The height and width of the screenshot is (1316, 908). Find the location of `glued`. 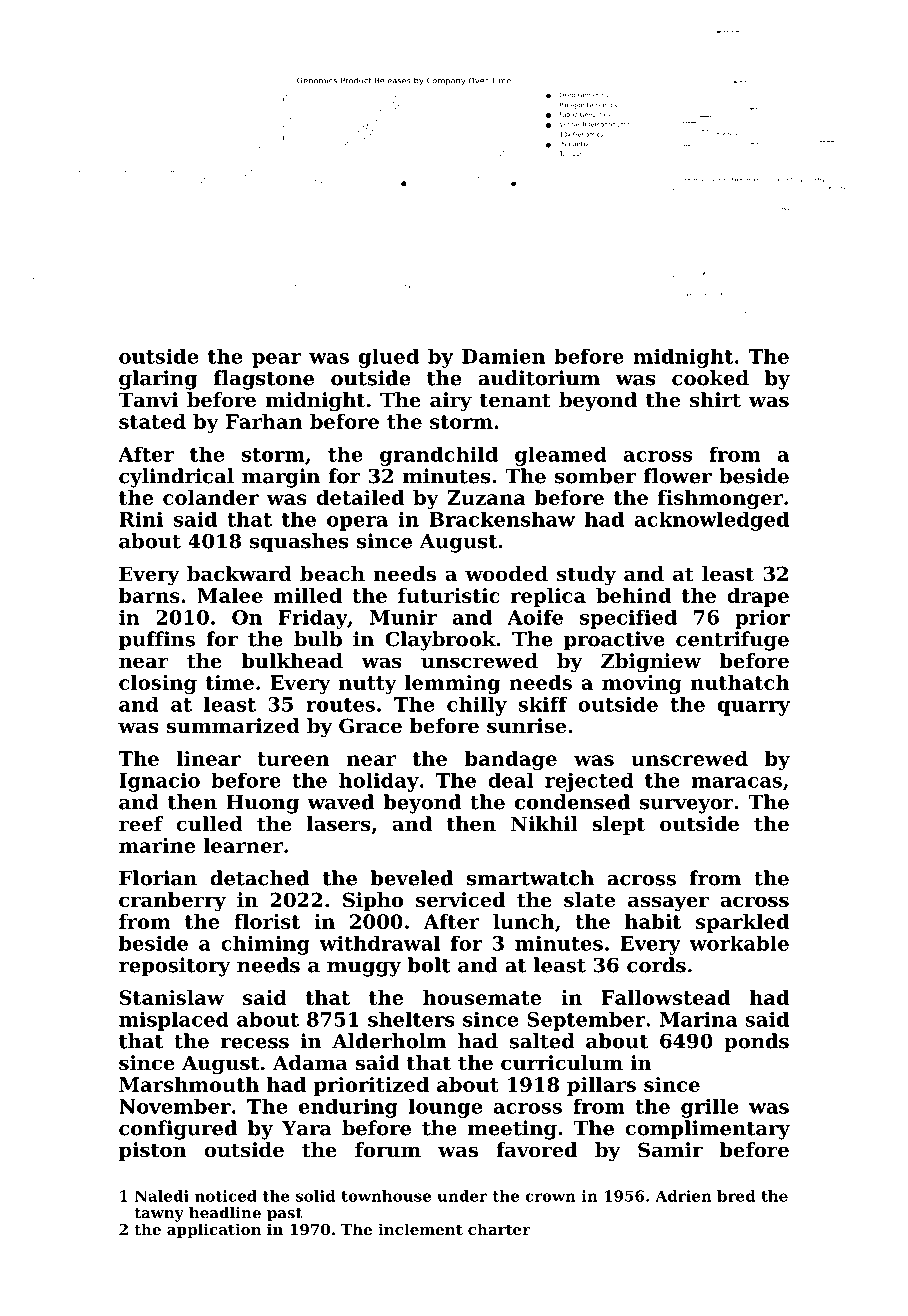

glued is located at coordinates (389, 358).
